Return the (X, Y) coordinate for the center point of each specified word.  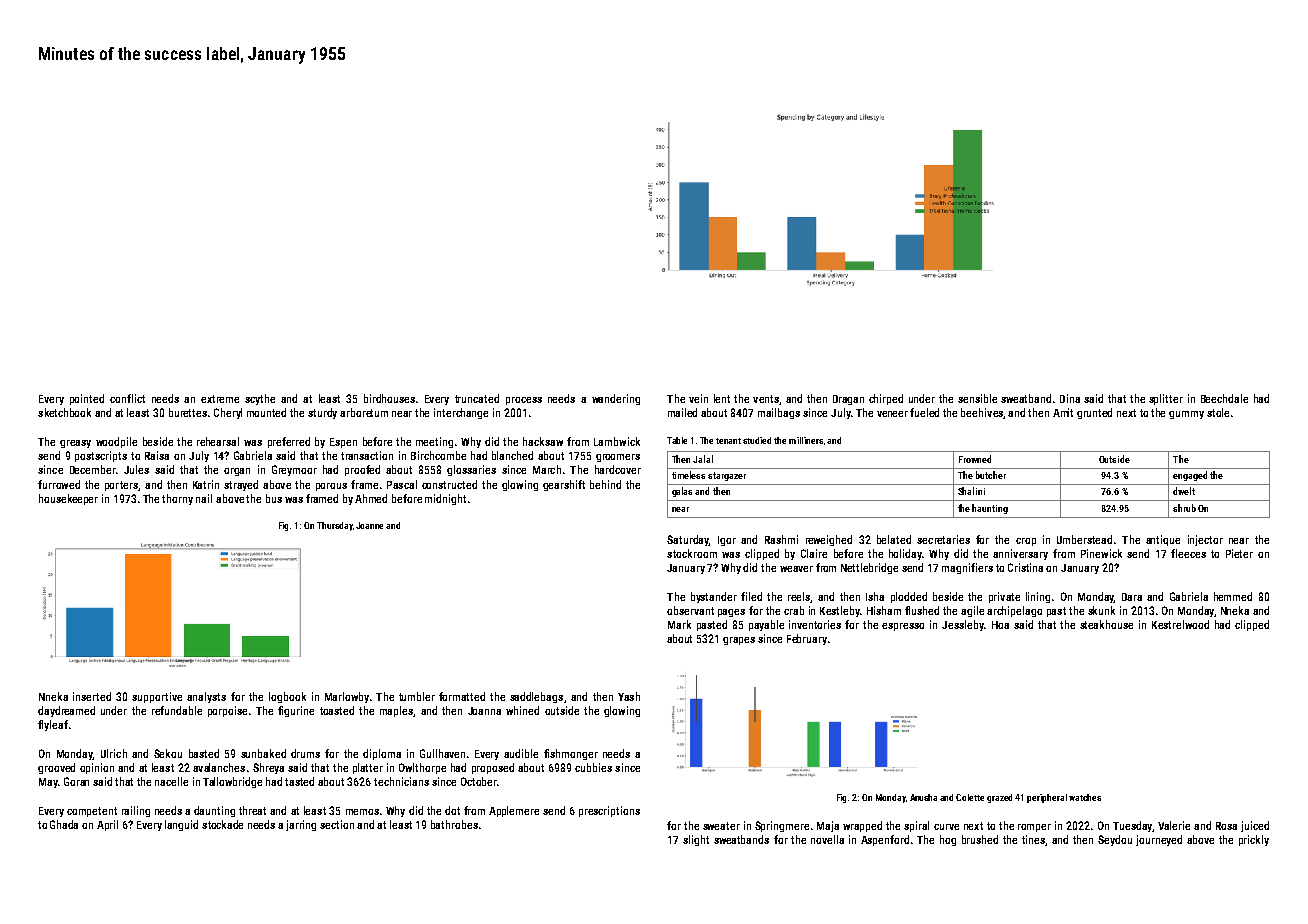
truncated (477, 398)
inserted (92, 696)
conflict (127, 398)
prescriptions (609, 811)
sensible (977, 398)
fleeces (1188, 553)
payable (766, 625)
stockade (222, 824)
